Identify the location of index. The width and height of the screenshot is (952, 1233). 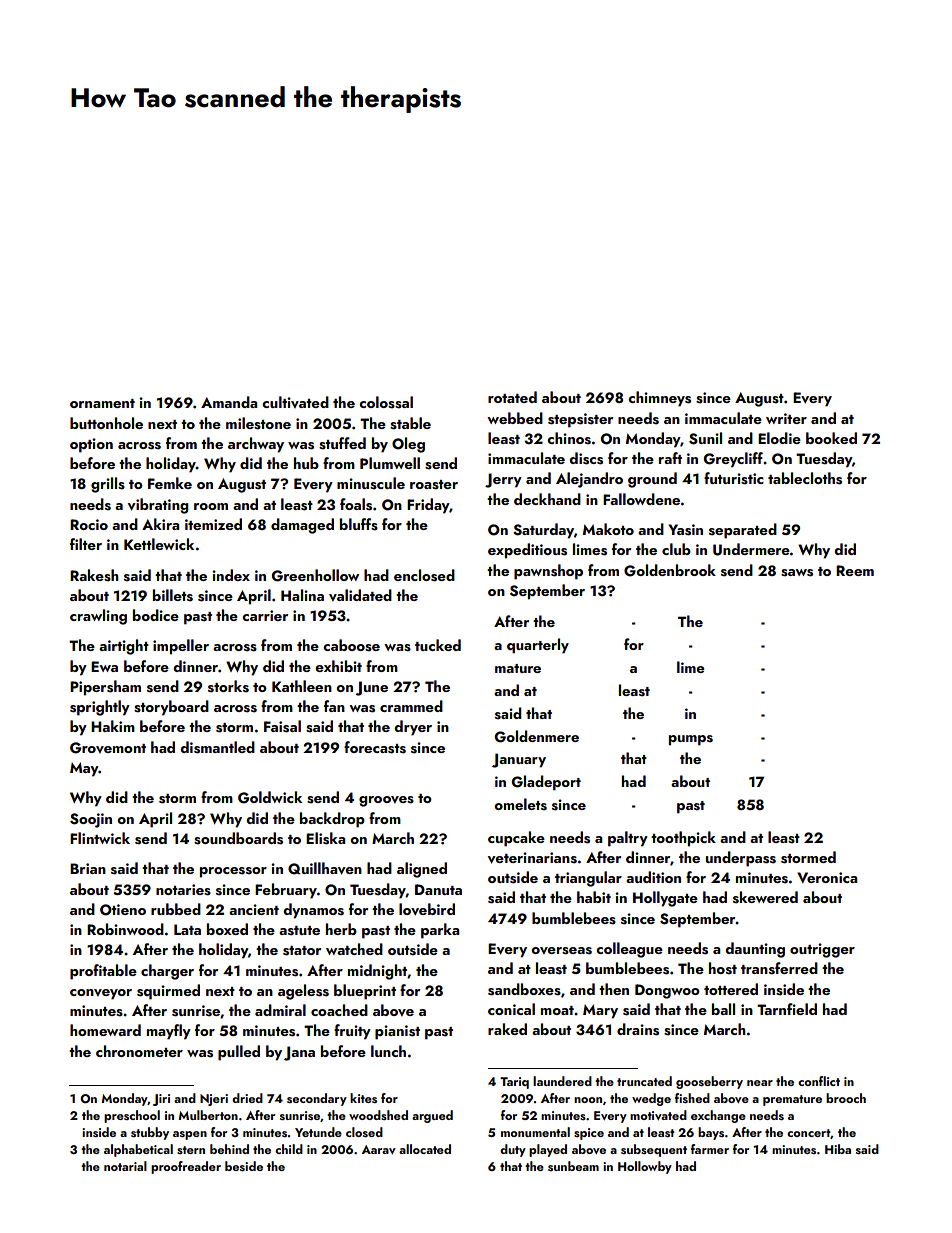
(231, 575).
